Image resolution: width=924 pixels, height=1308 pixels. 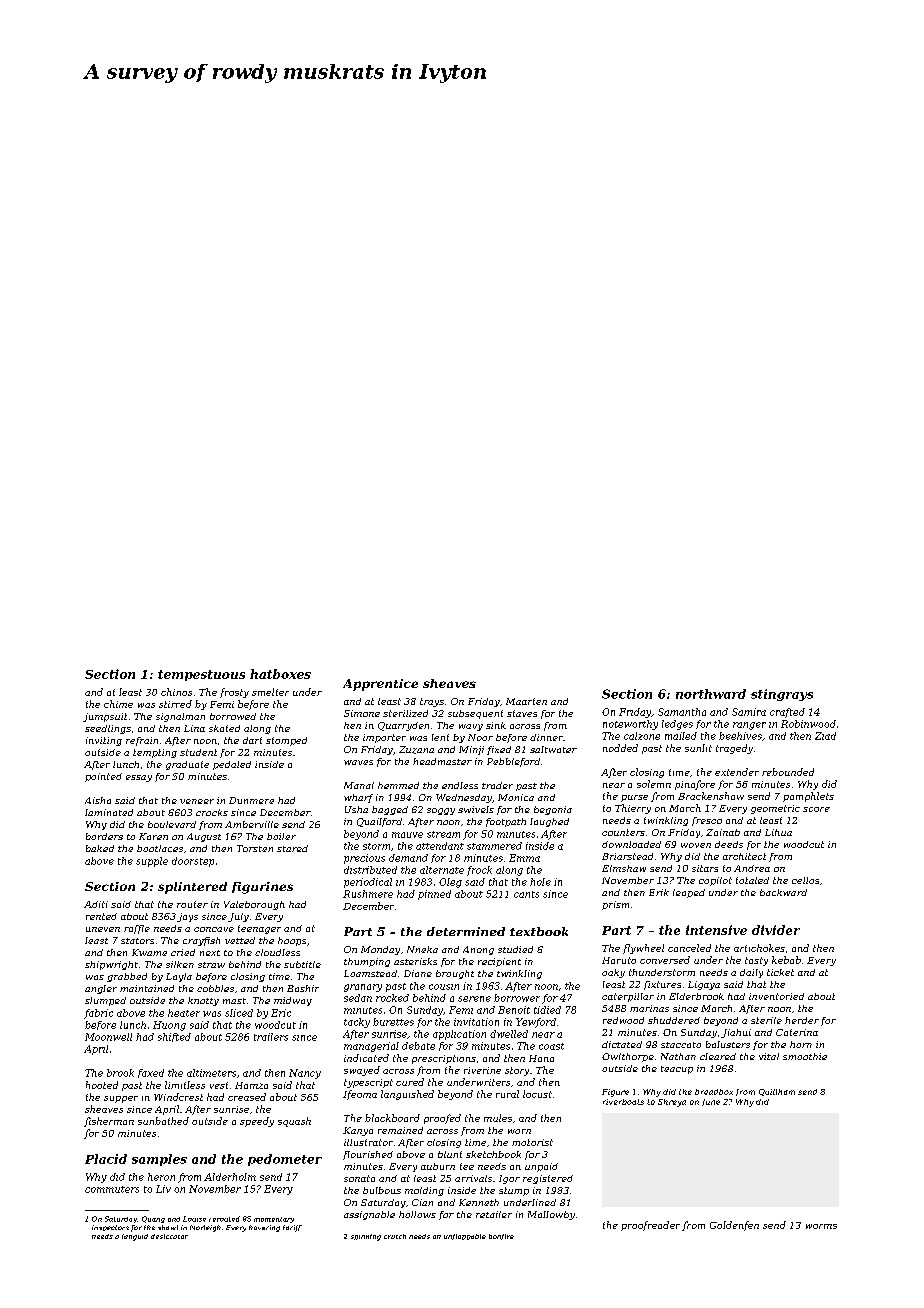 I want to click on invitation, so click(x=476, y=1022).
